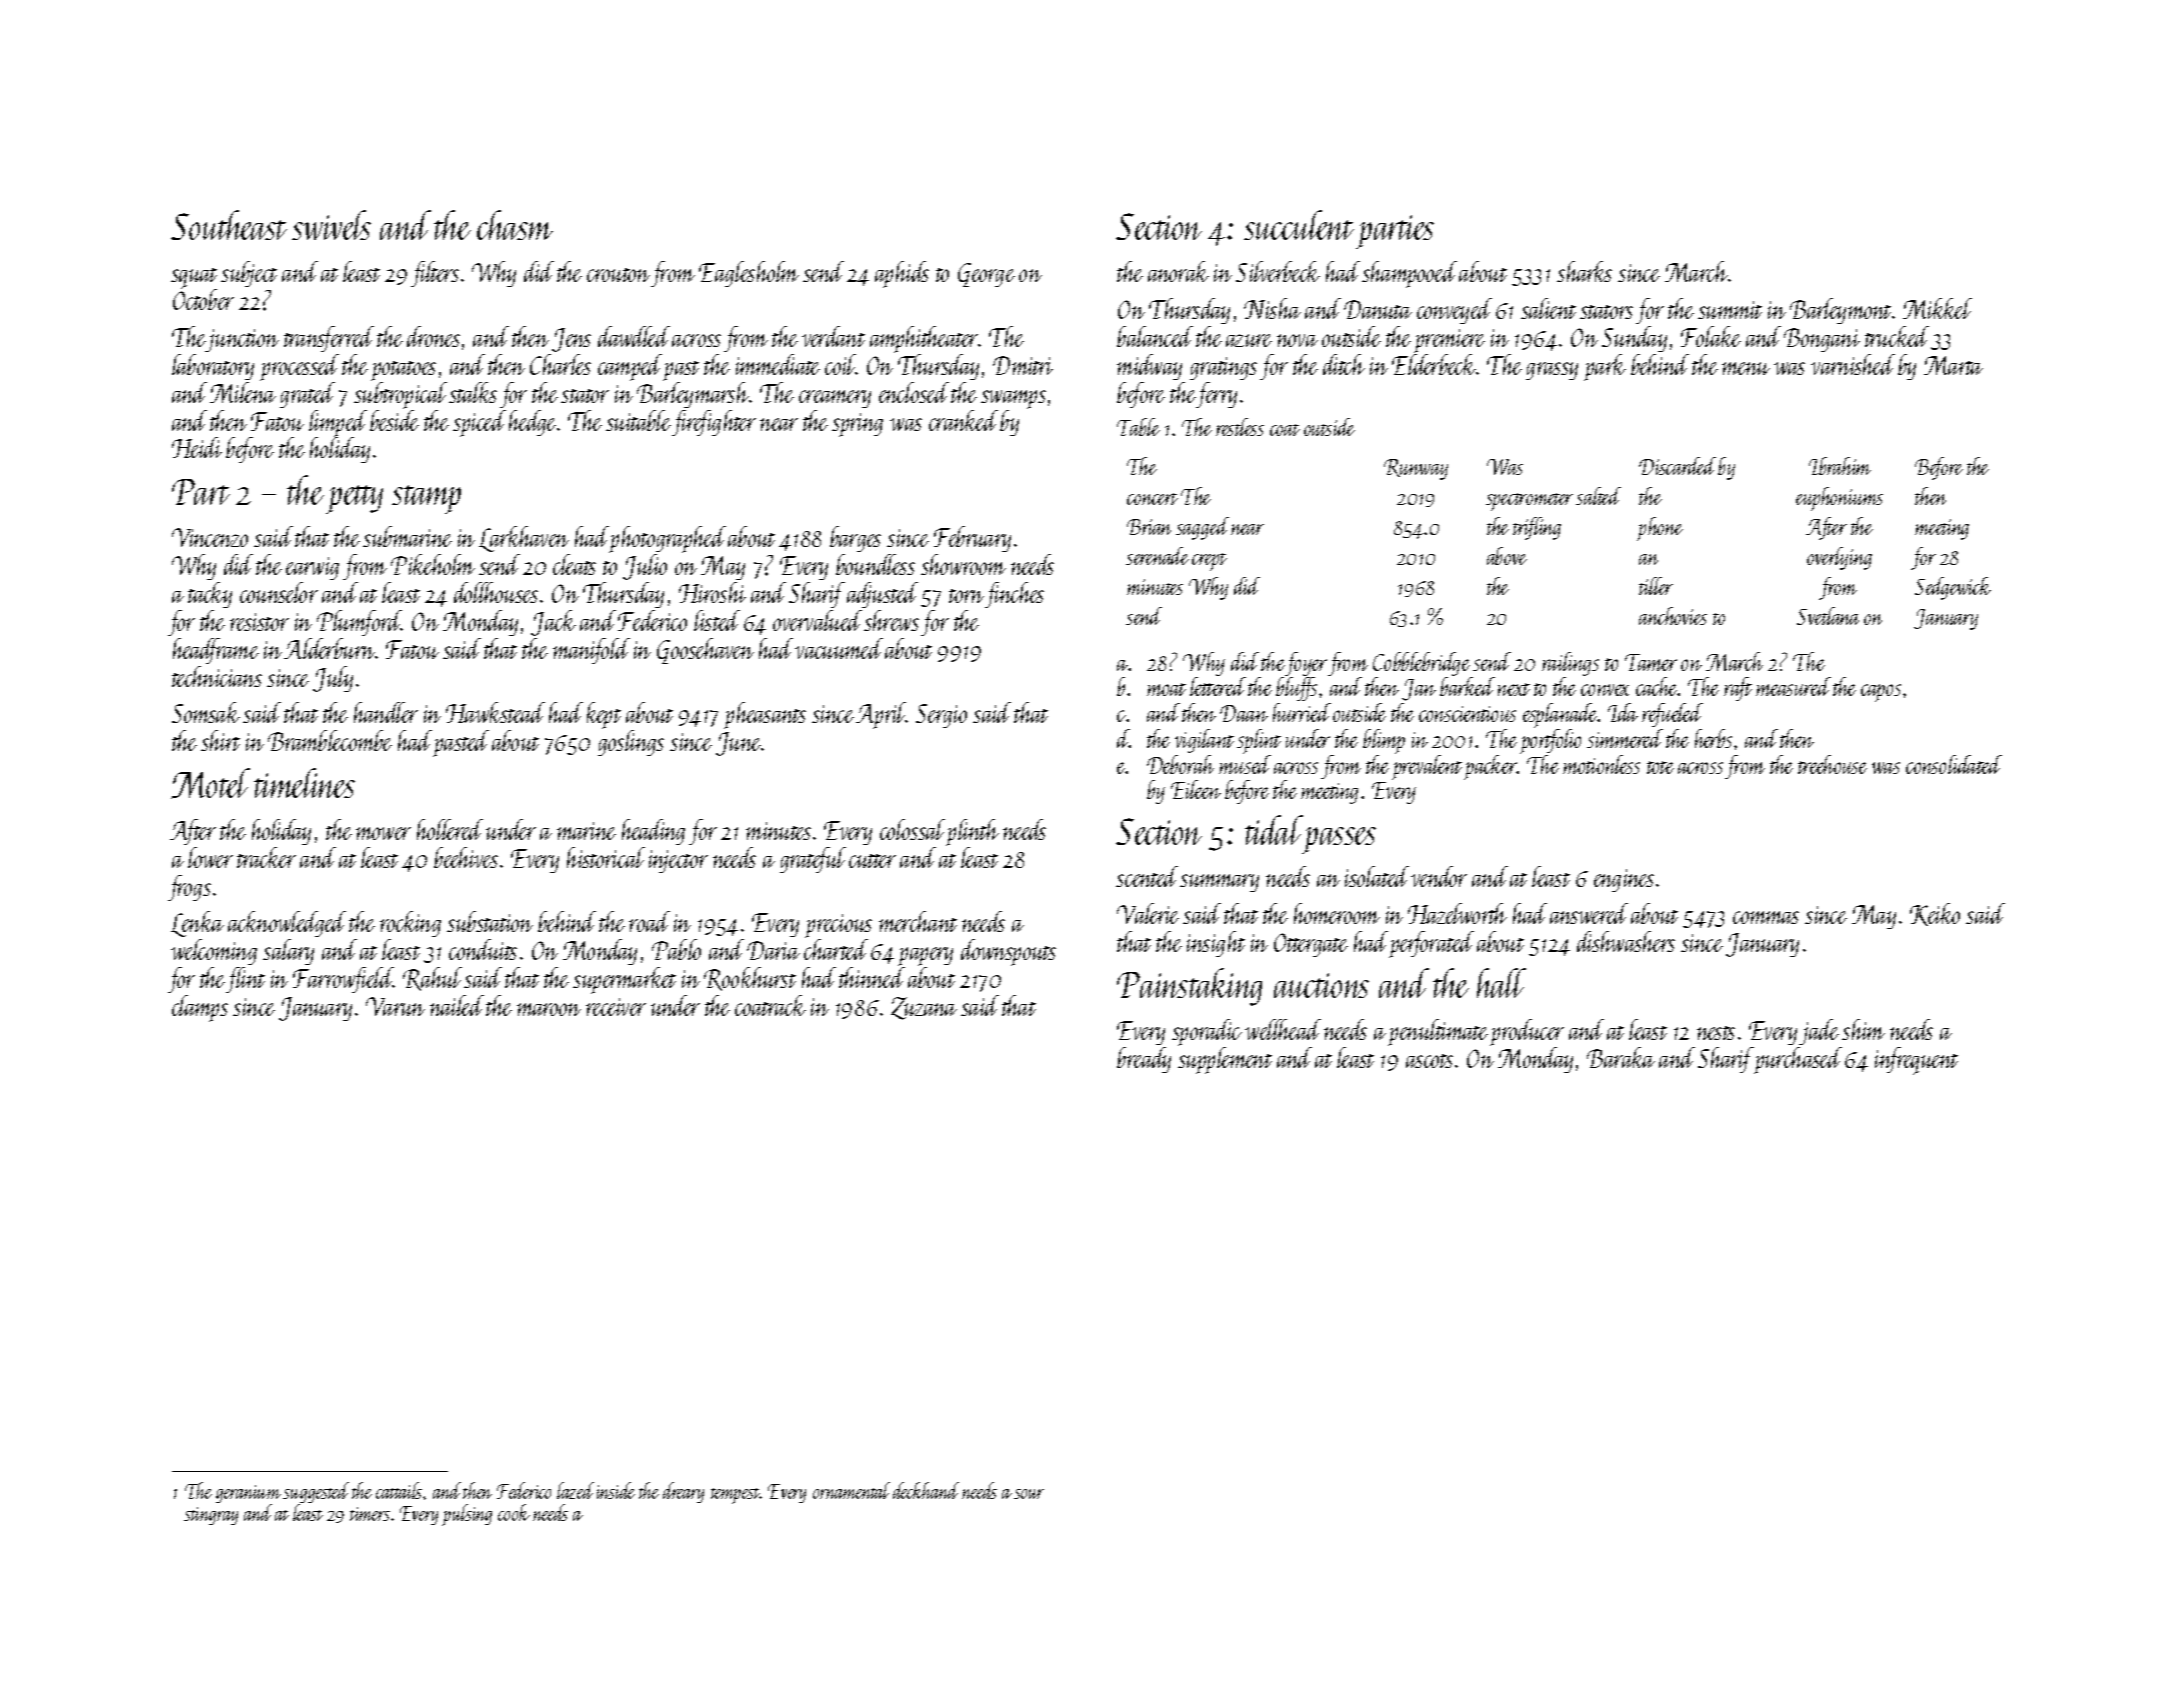 The image size is (2178, 1683). What do you see at coordinates (1240, 427) in the page?
I see `restless` at bounding box center [1240, 427].
